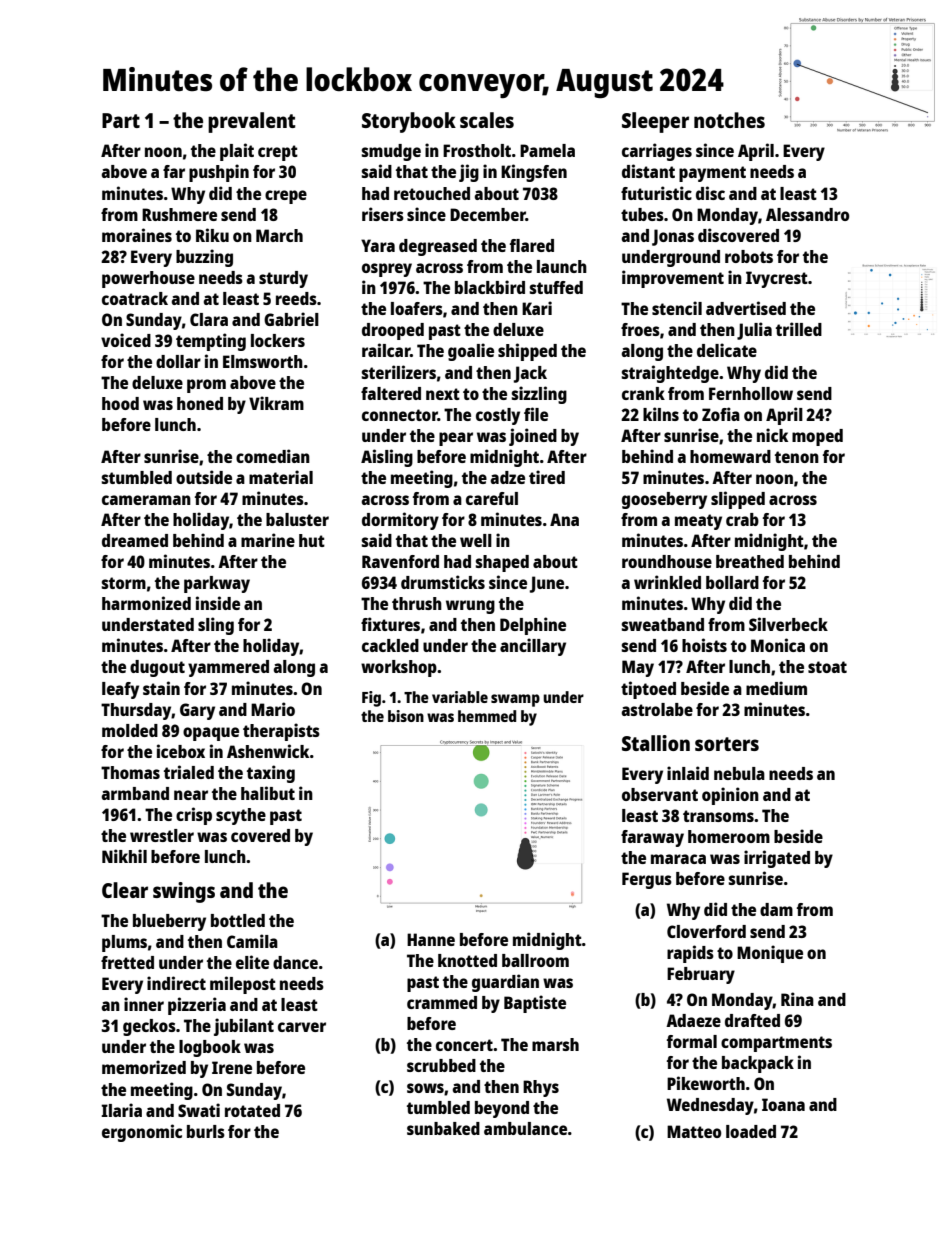  What do you see at coordinates (525, 1128) in the screenshot?
I see `ambulance` at bounding box center [525, 1128].
